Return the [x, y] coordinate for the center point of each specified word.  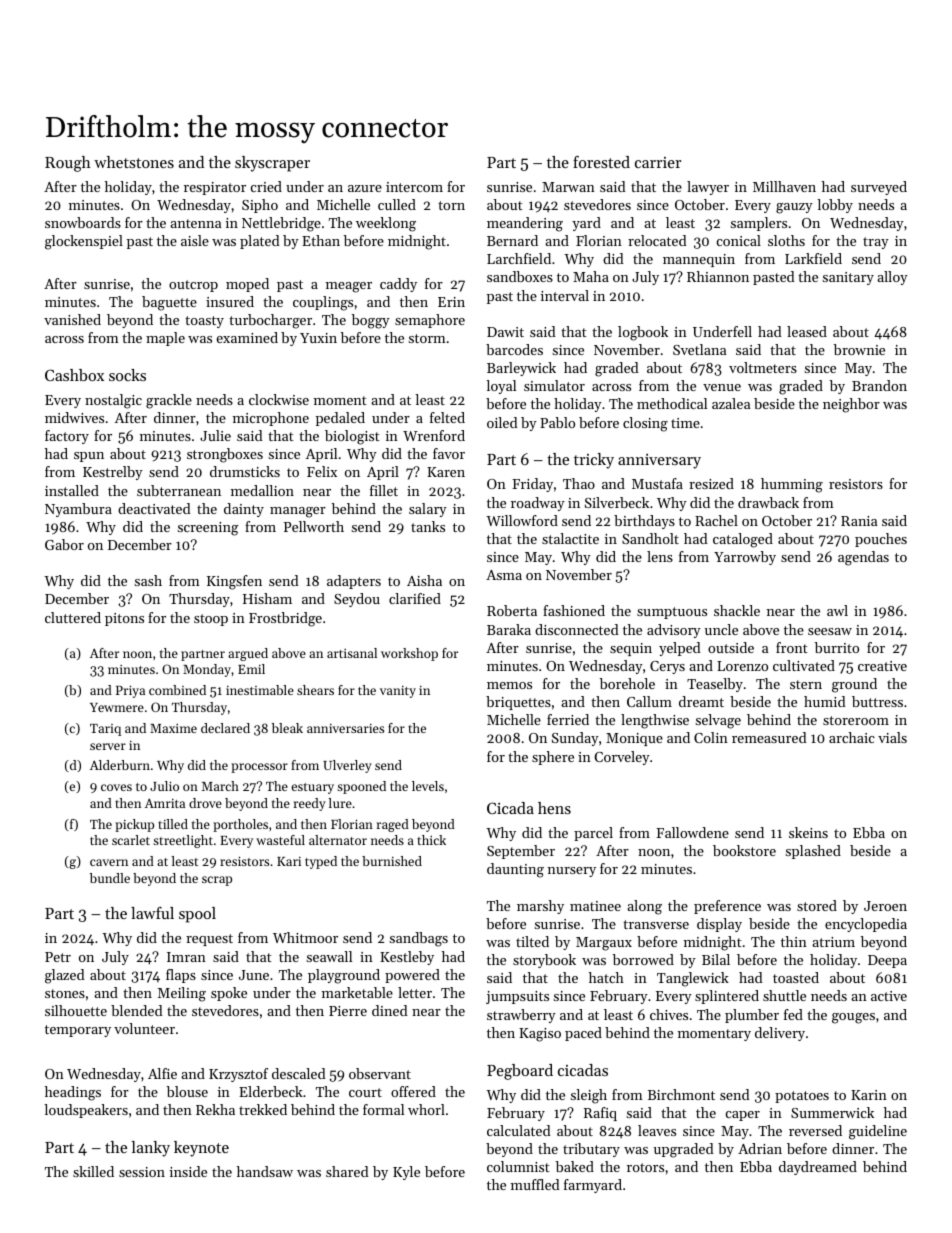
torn [451, 205]
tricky [594, 461]
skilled [93, 1171]
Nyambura [78, 510]
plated [260, 242]
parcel [593, 834]
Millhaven [784, 186]
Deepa [887, 961]
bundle [110, 878]
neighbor [851, 405]
